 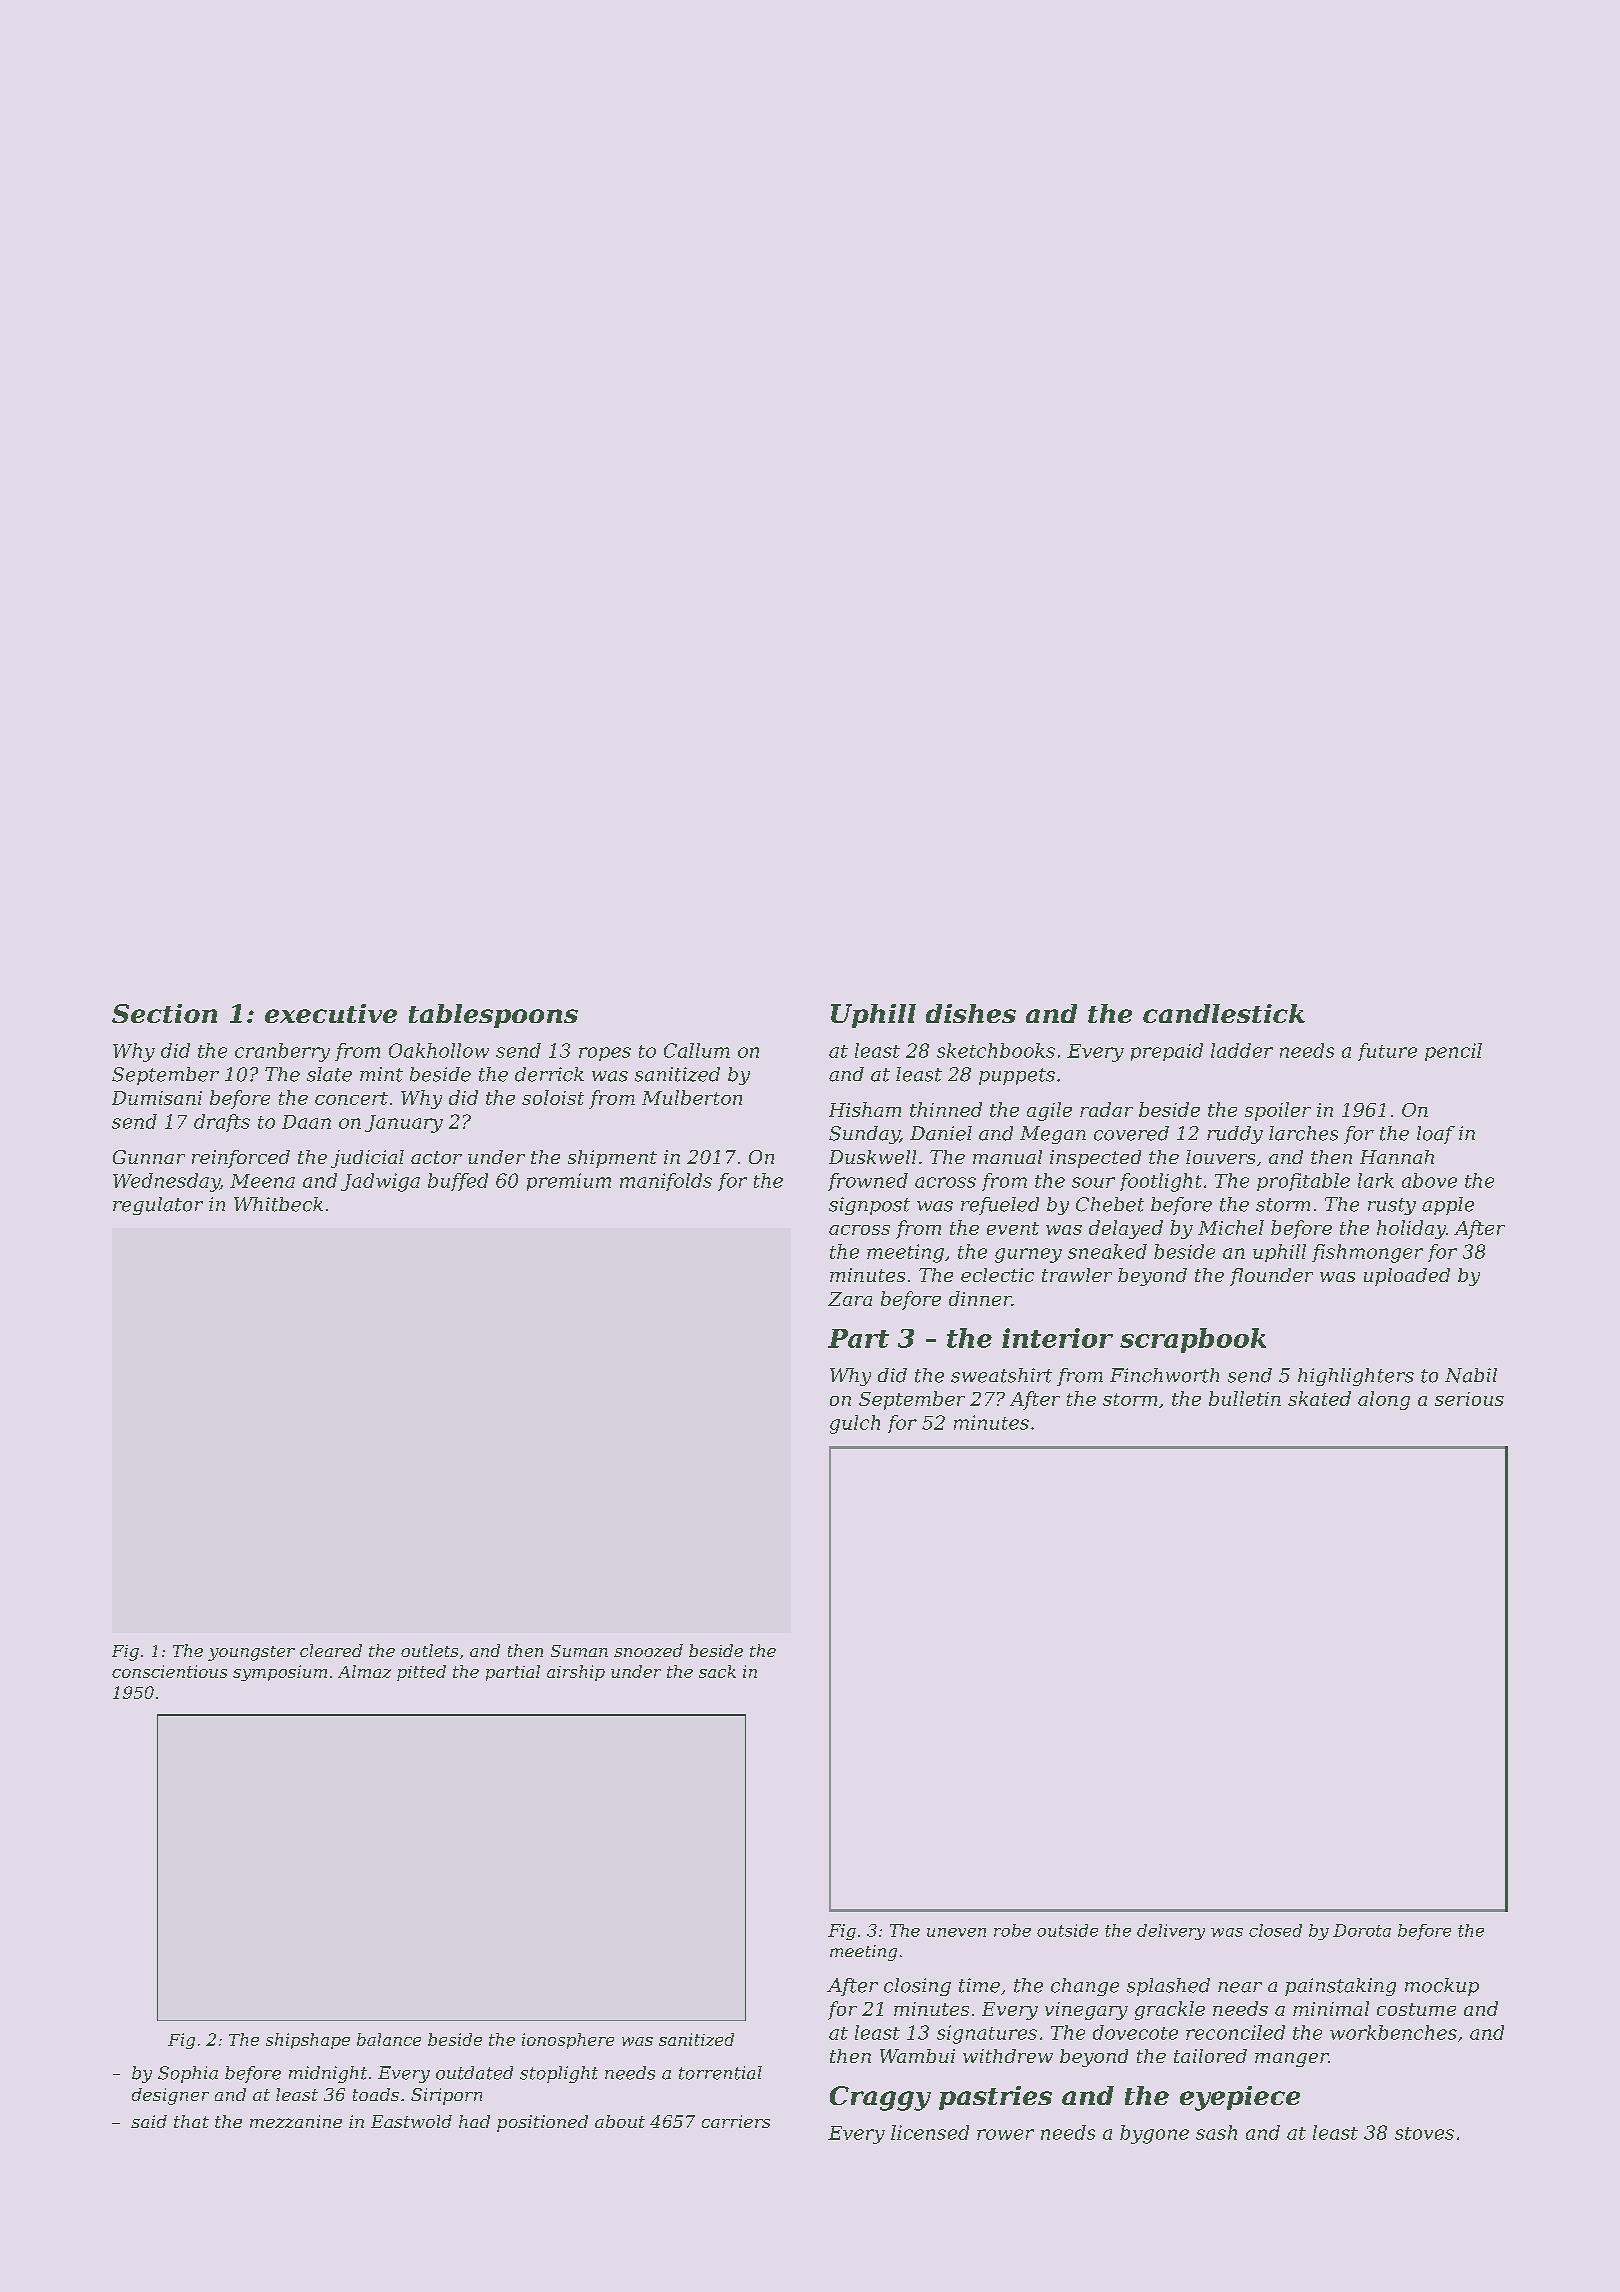 I want to click on regulator, so click(x=158, y=1206).
